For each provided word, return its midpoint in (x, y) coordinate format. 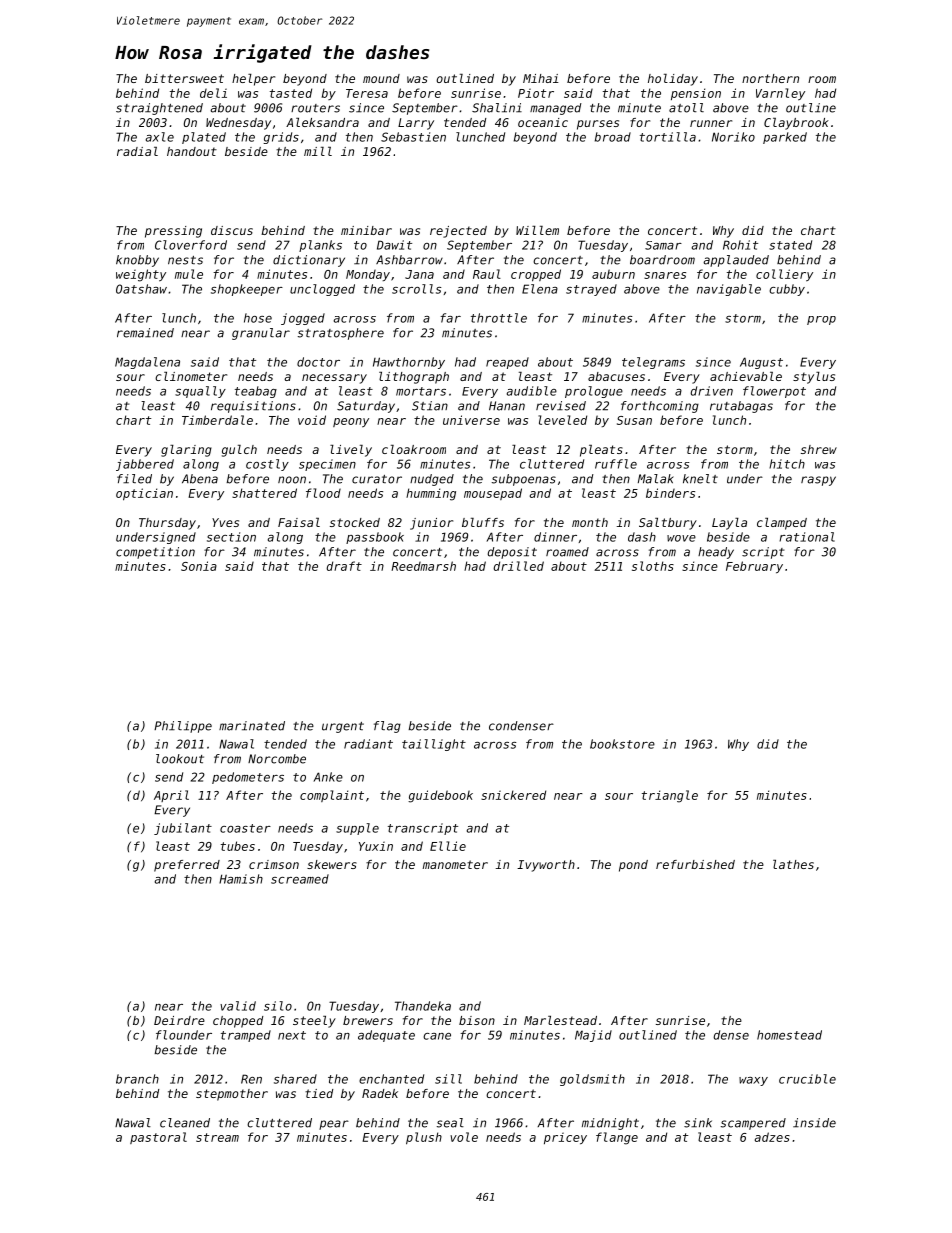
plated (204, 138)
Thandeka (423, 1006)
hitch (787, 464)
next (292, 1035)
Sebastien (413, 137)
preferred (187, 866)
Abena (200, 479)
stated (790, 245)
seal (450, 1123)
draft (344, 566)
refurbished (695, 864)
